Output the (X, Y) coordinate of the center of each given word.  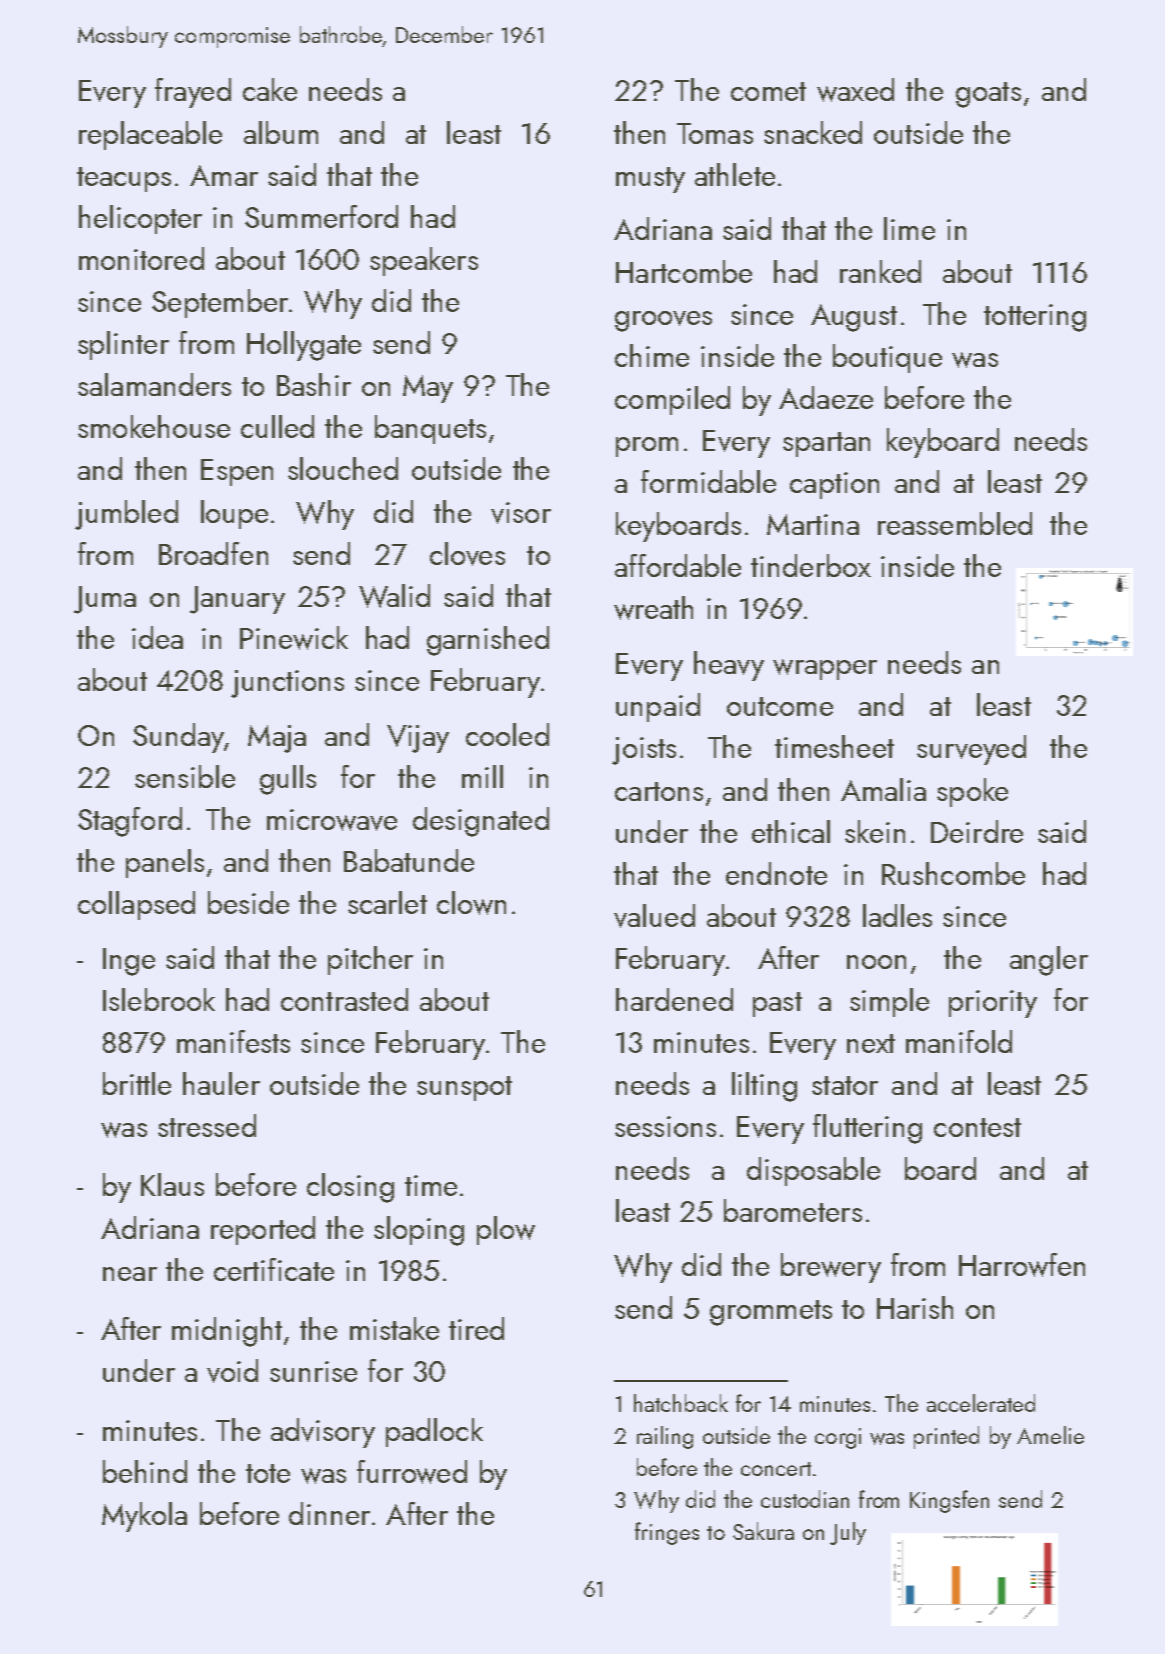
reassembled (955, 523)
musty (650, 180)
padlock (434, 1432)
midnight (227, 1332)
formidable (708, 481)
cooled (507, 734)
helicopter (140, 219)
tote (268, 1473)
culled (277, 426)
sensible (185, 776)
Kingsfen (949, 1501)
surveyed (971, 750)
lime (909, 228)
